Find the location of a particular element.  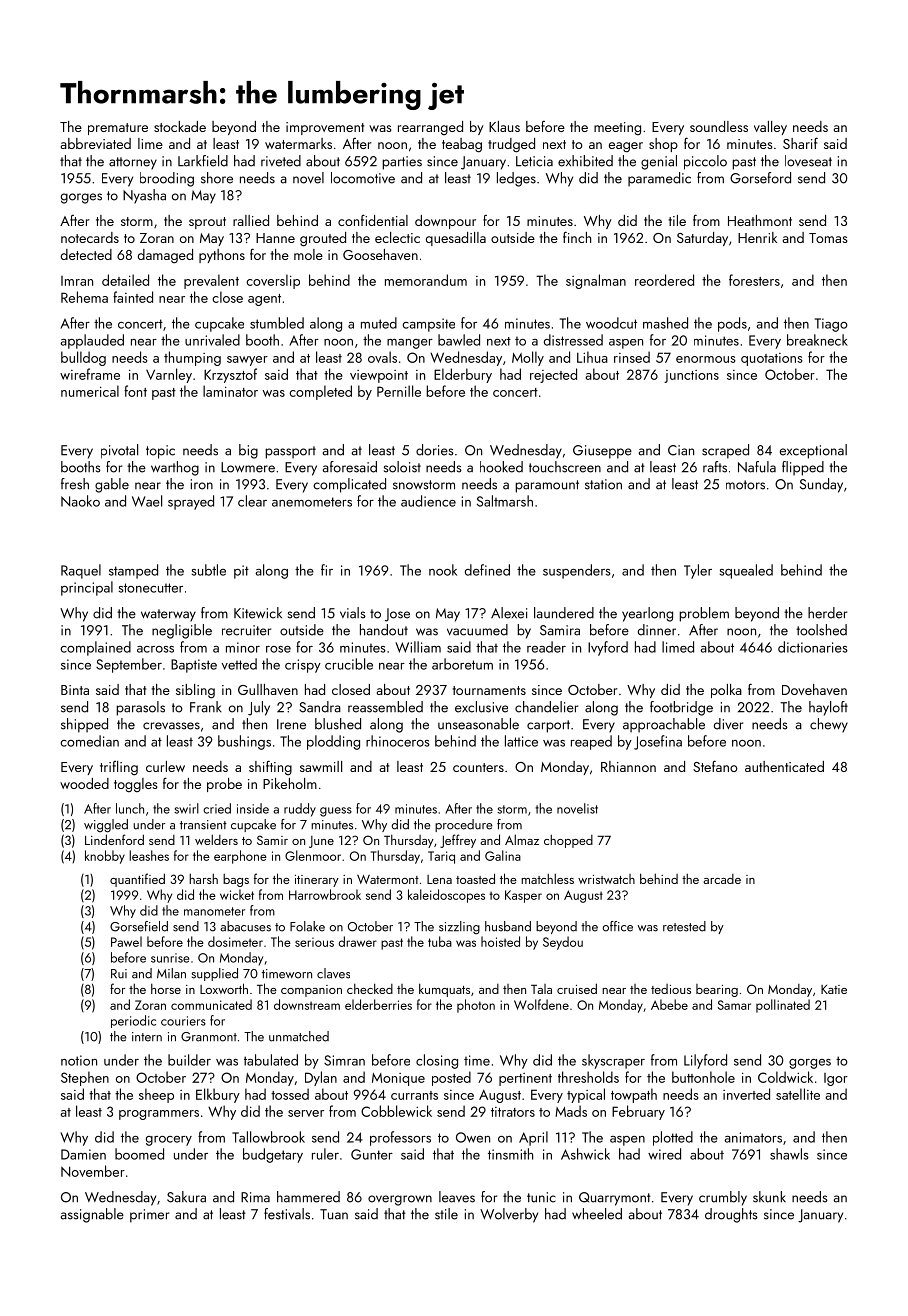

soundless is located at coordinates (719, 126).
